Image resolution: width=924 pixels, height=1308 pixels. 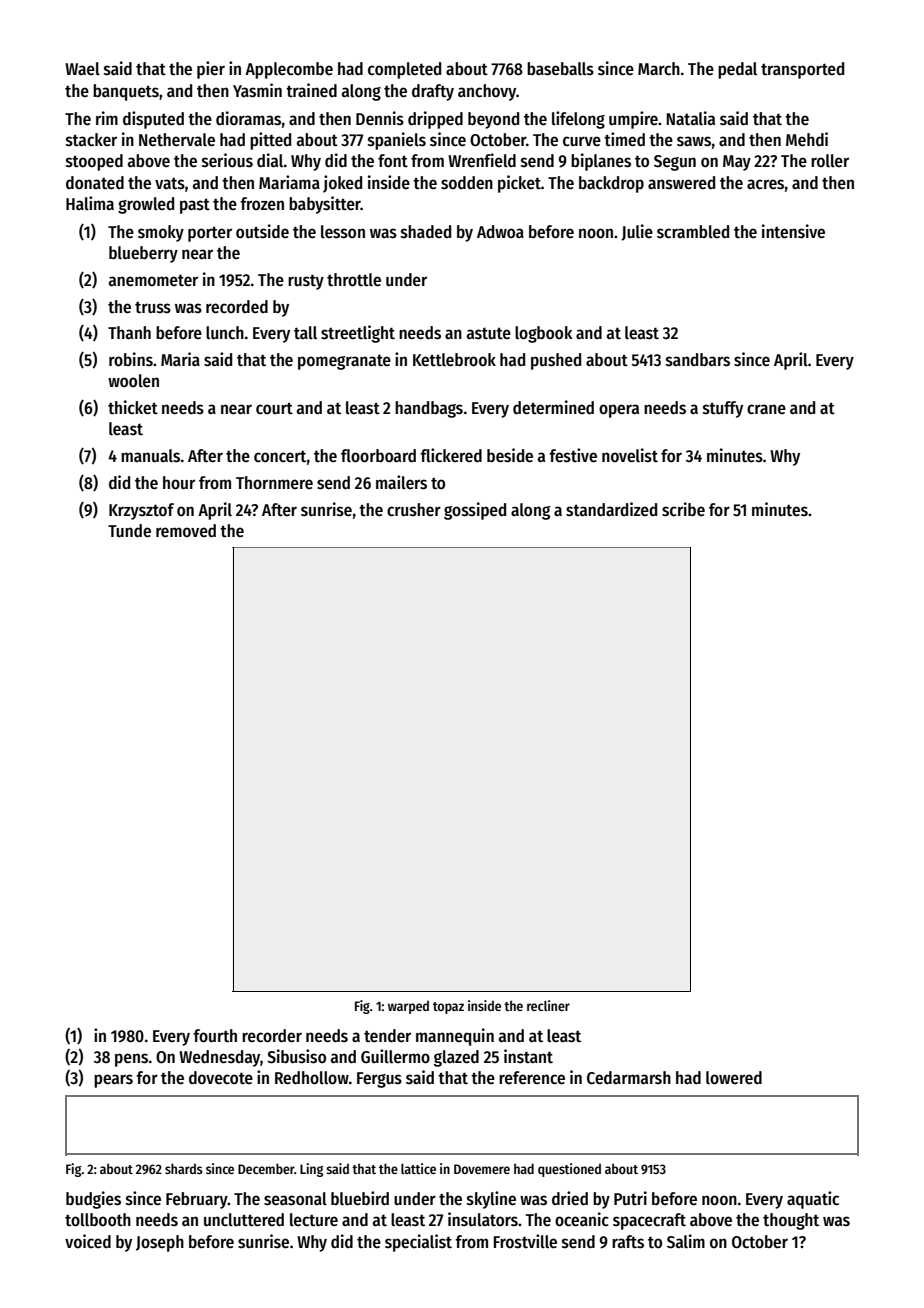 I want to click on crane, so click(x=766, y=409).
